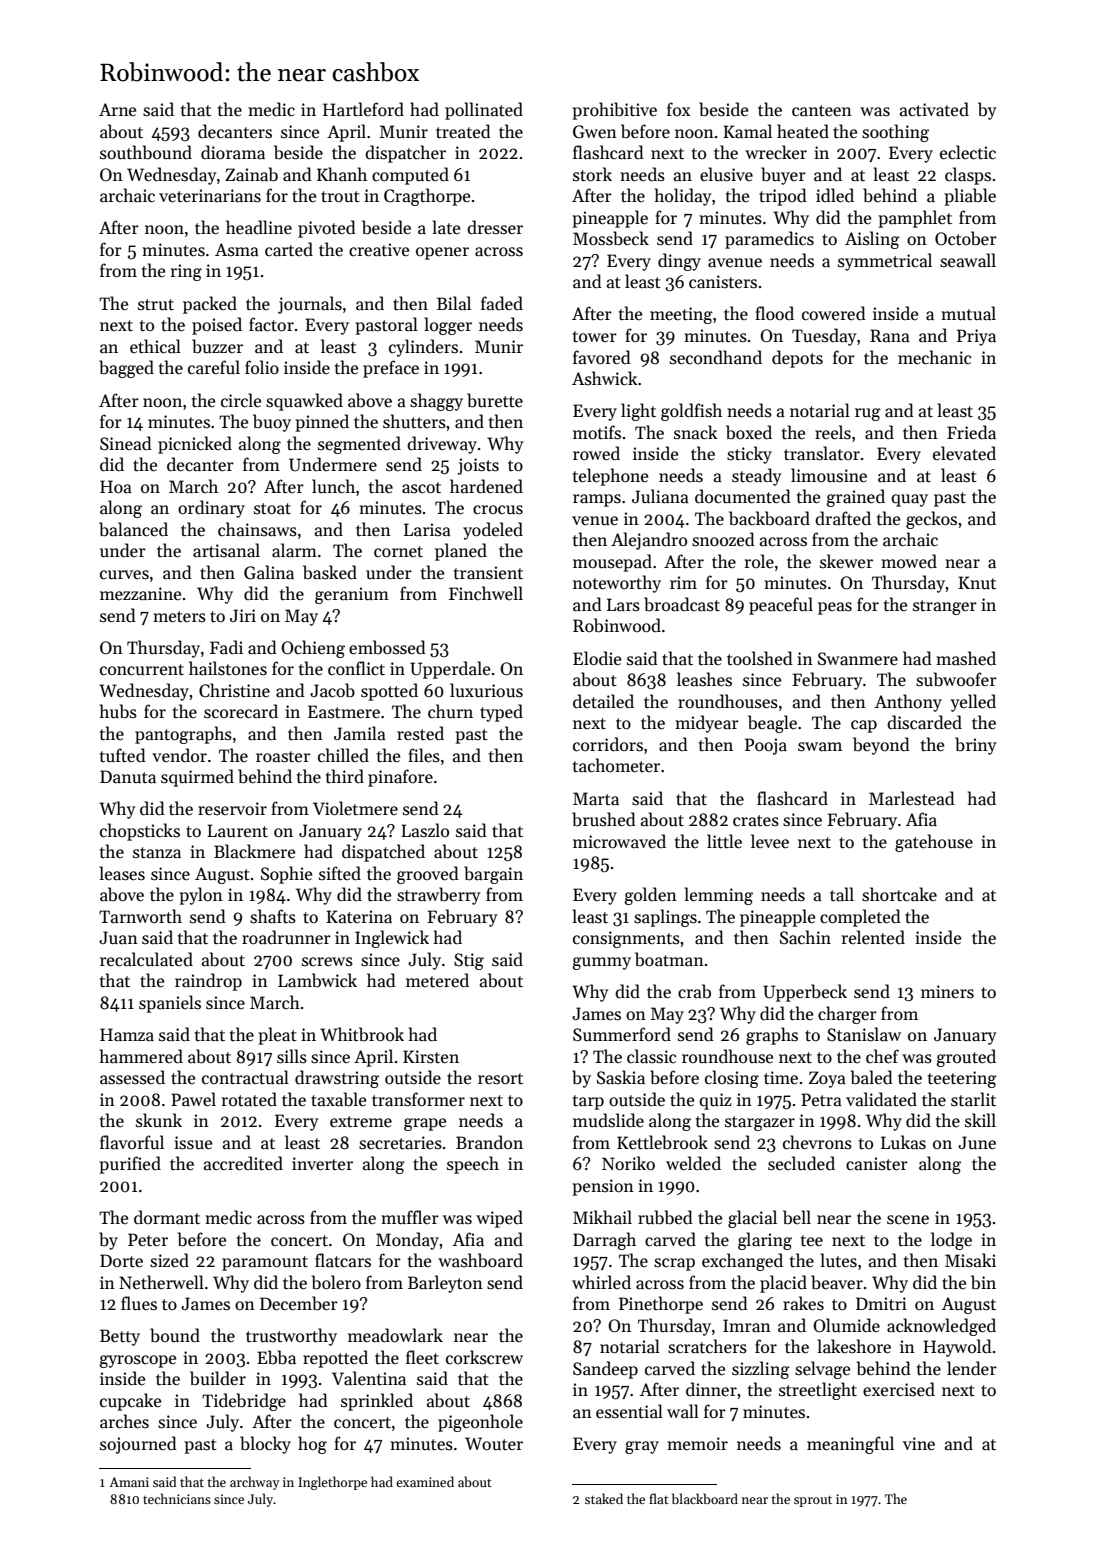 The height and width of the page is (1550, 1096). I want to click on prohibitive, so click(614, 111).
